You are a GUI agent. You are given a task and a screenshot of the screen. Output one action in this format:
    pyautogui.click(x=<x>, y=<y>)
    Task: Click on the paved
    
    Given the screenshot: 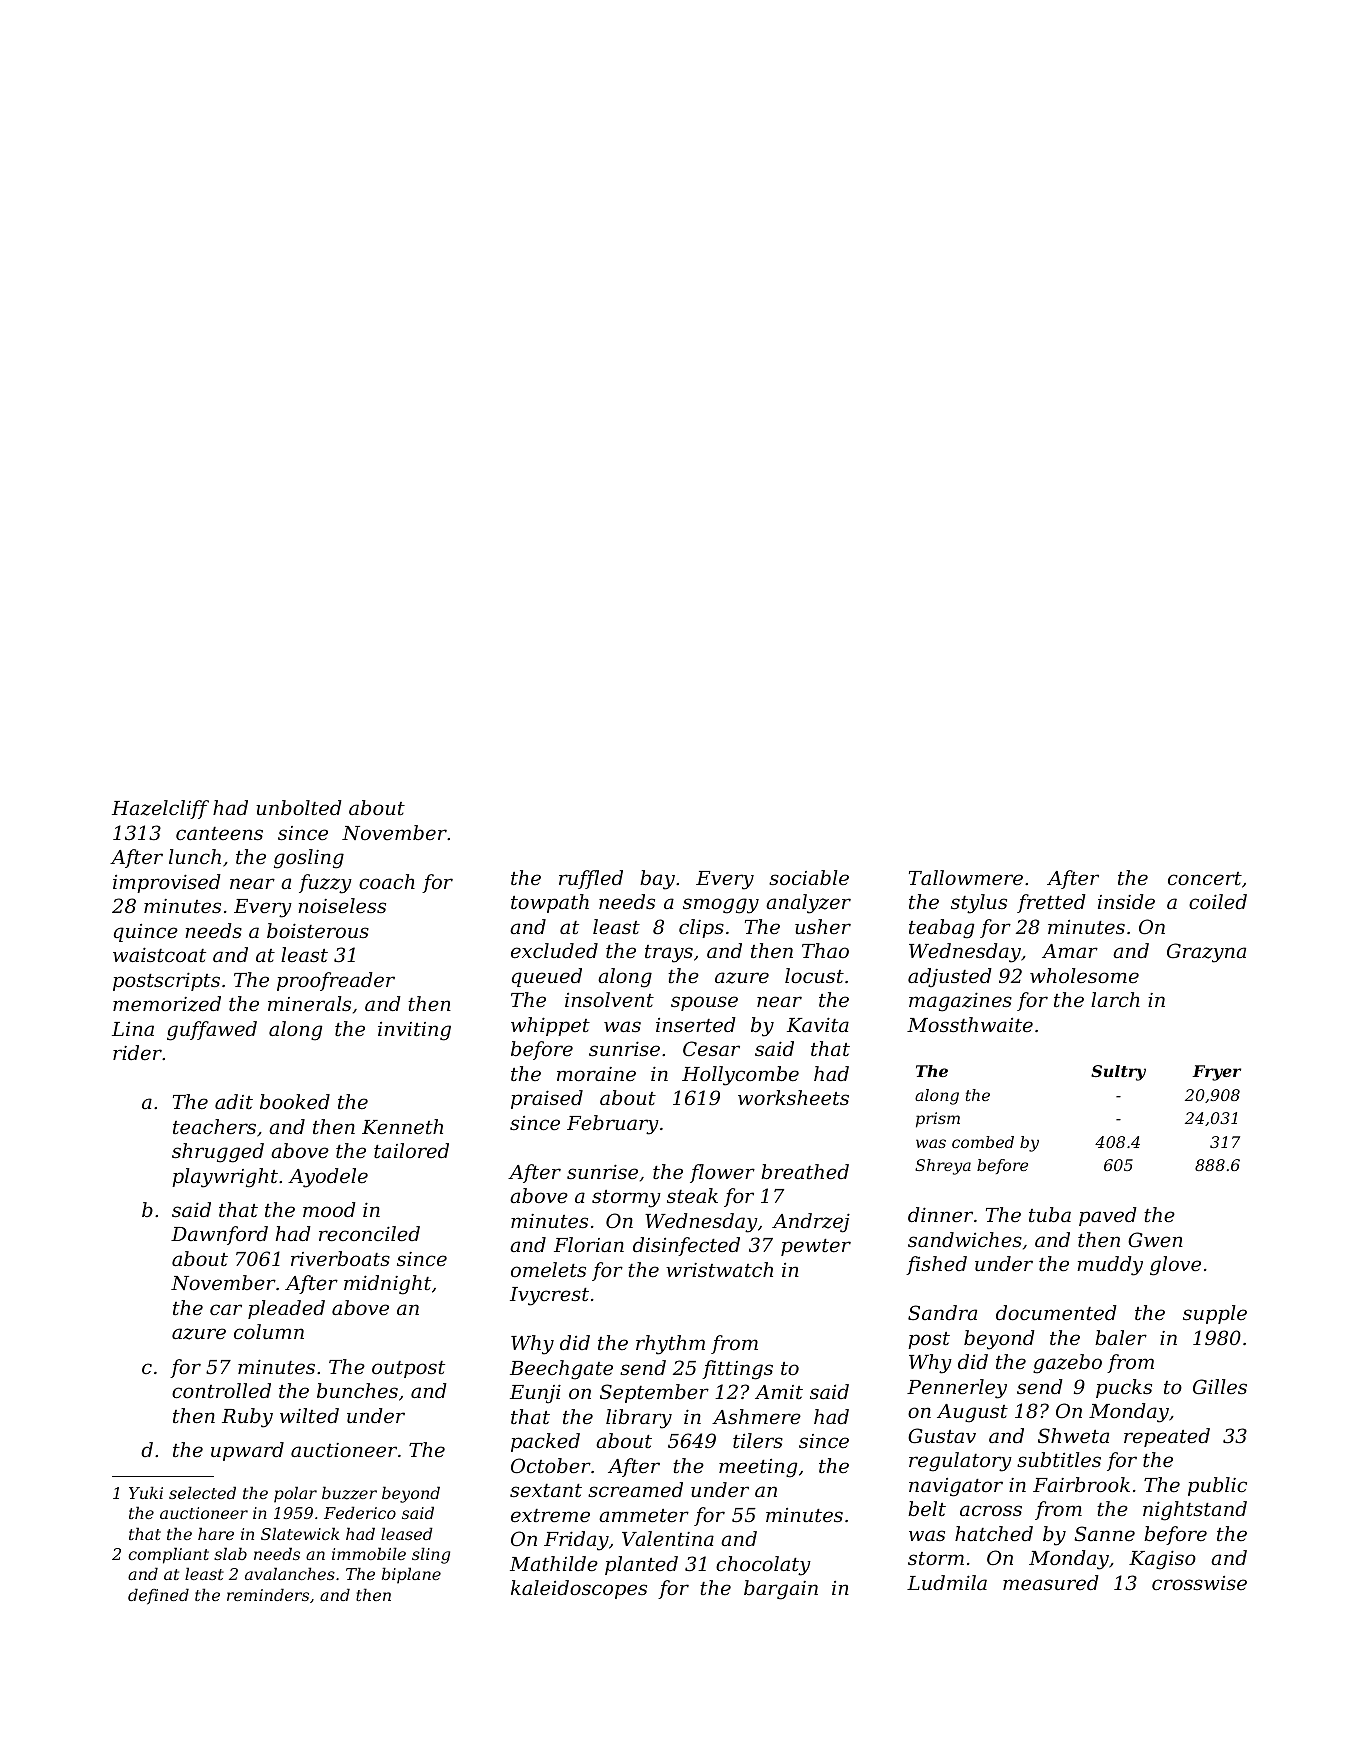 What is the action you would take?
    pyautogui.click(x=1108, y=1216)
